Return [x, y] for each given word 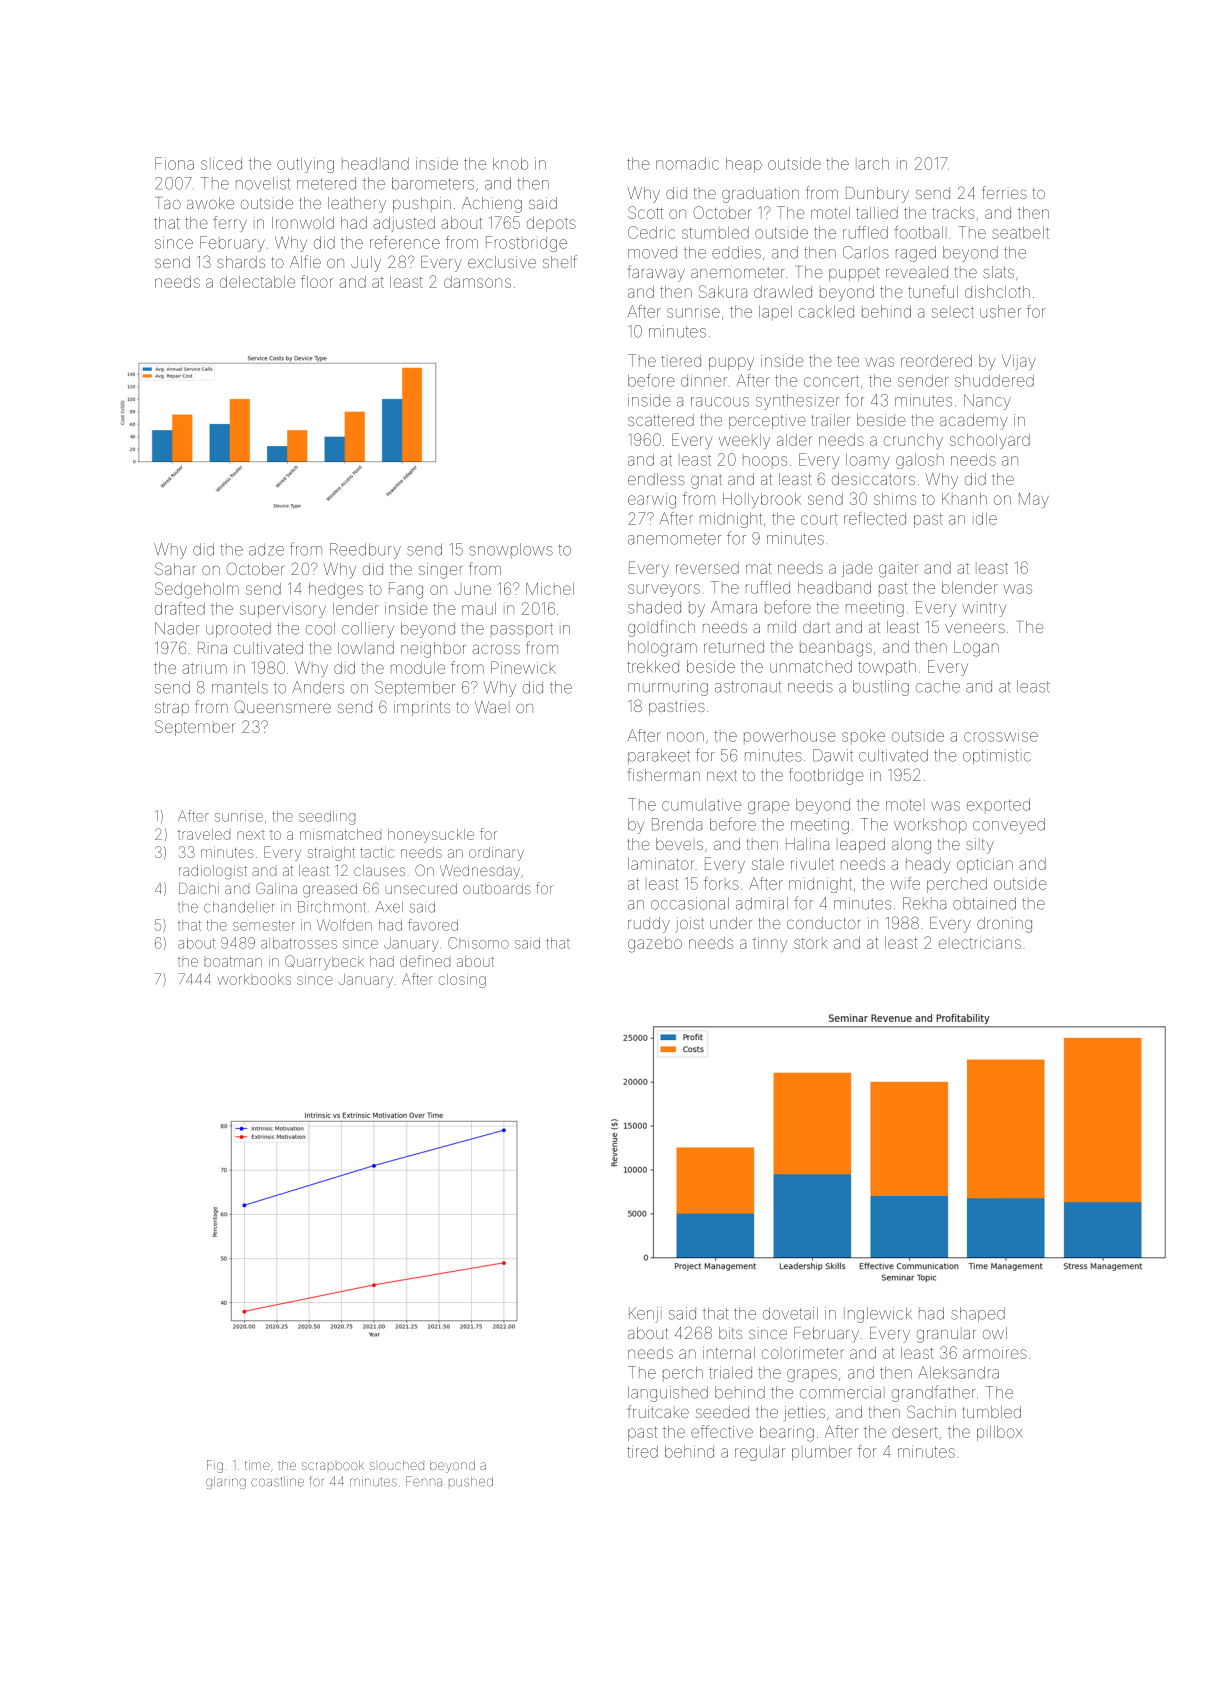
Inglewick [878, 1315]
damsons [477, 282]
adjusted [404, 224]
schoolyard [990, 441]
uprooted [238, 629]
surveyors [664, 590]
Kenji [645, 1315]
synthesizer [798, 402]
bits [730, 1333]
